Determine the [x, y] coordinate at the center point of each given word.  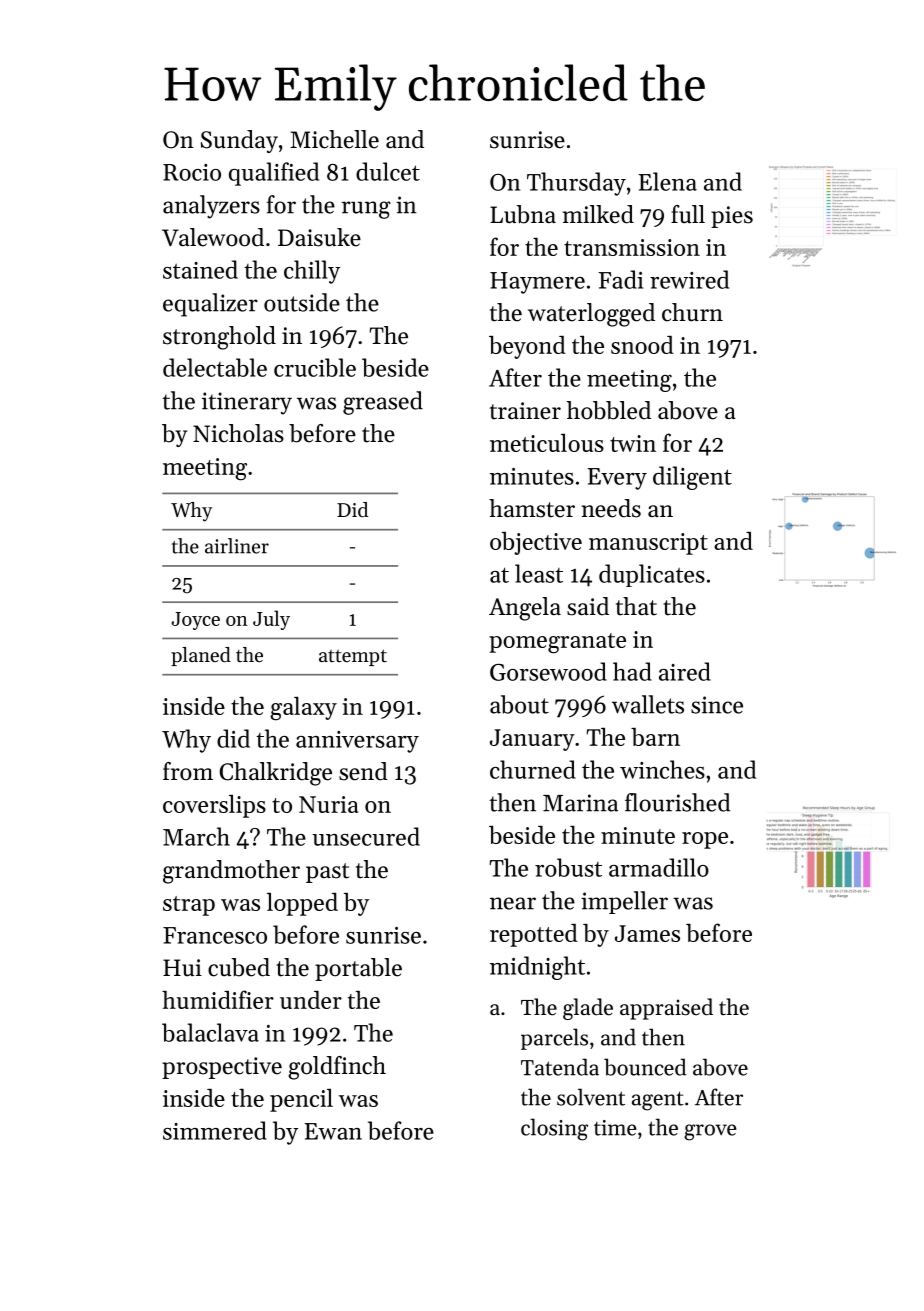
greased [383, 403]
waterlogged [591, 315]
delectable [215, 367]
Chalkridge [276, 774]
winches [662, 769]
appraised [666, 1009]
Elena [667, 181]
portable [358, 969]
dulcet [388, 171]
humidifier [218, 999]
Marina [580, 803]
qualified [274, 174]
